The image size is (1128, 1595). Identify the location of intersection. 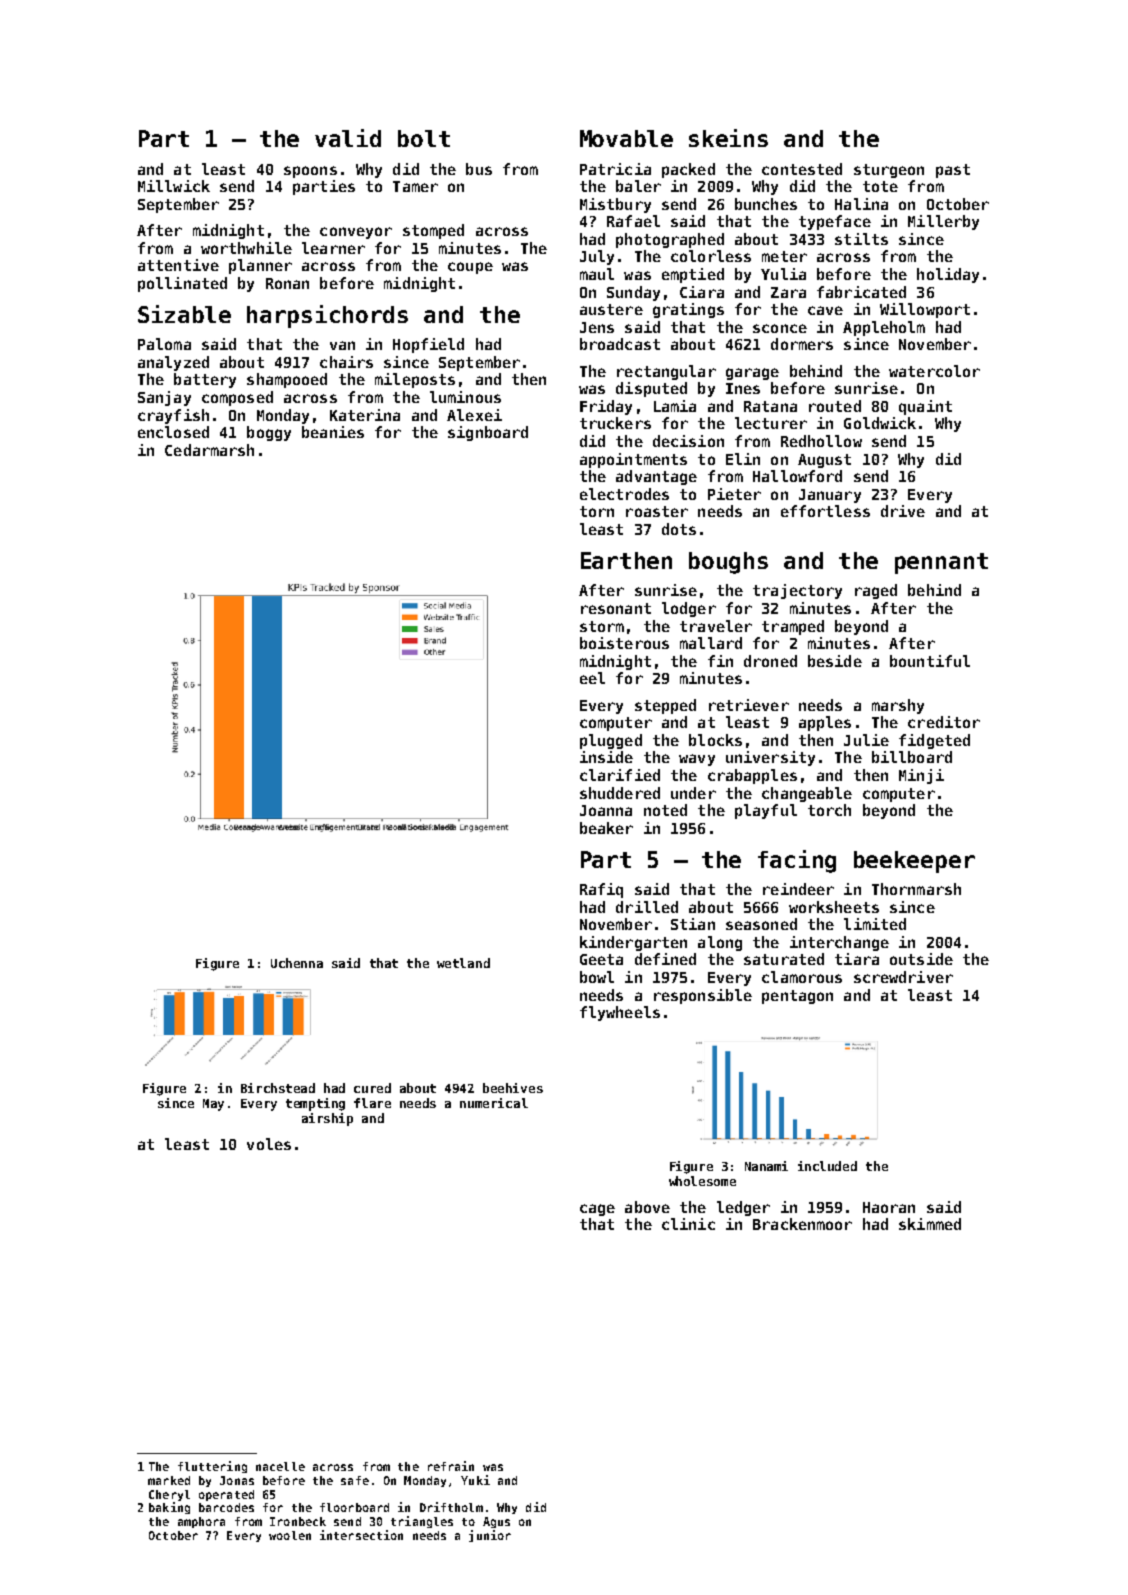
(361, 1535).
